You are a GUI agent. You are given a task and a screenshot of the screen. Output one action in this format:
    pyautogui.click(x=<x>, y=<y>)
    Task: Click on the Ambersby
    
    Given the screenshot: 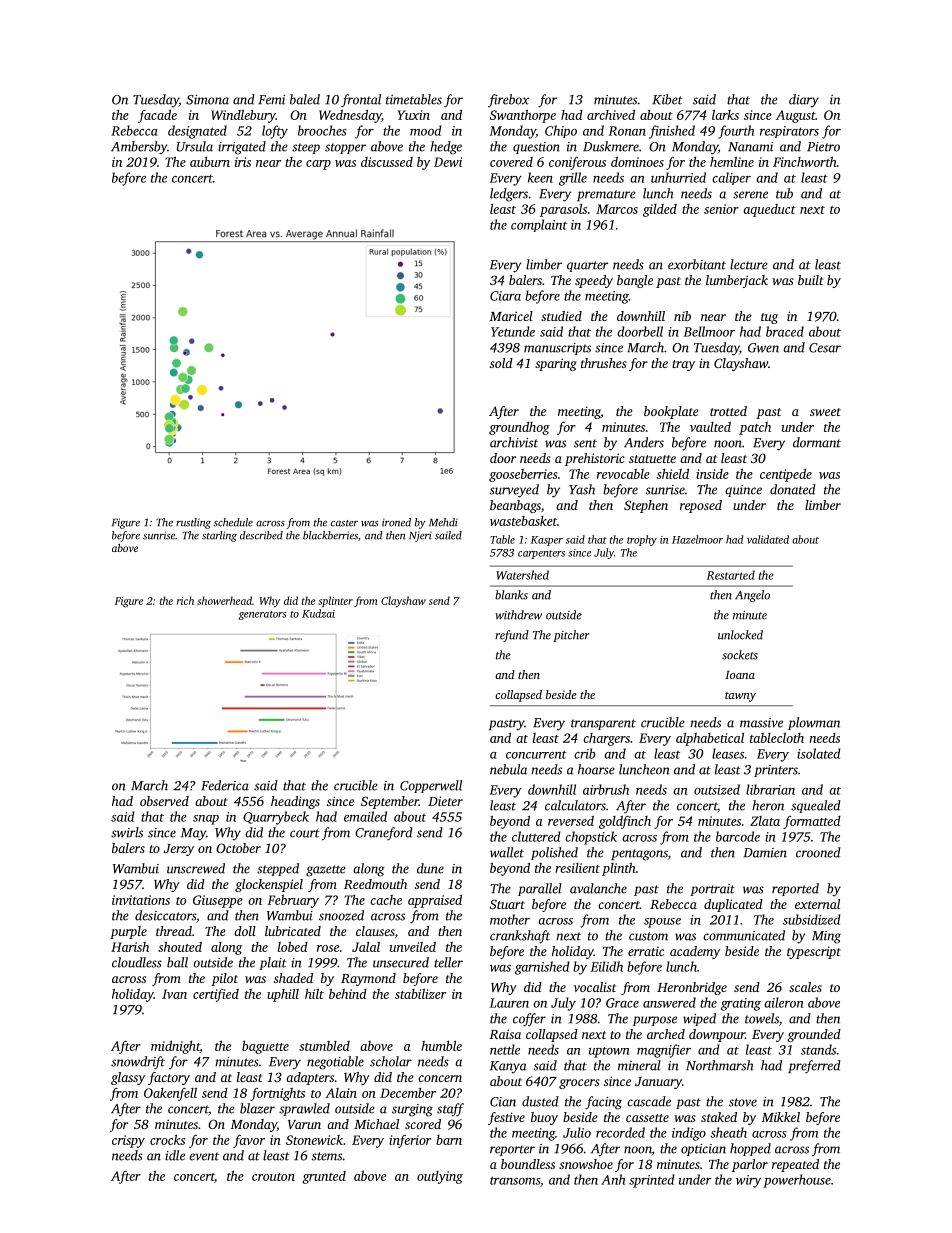 What is the action you would take?
    pyautogui.click(x=139, y=148)
